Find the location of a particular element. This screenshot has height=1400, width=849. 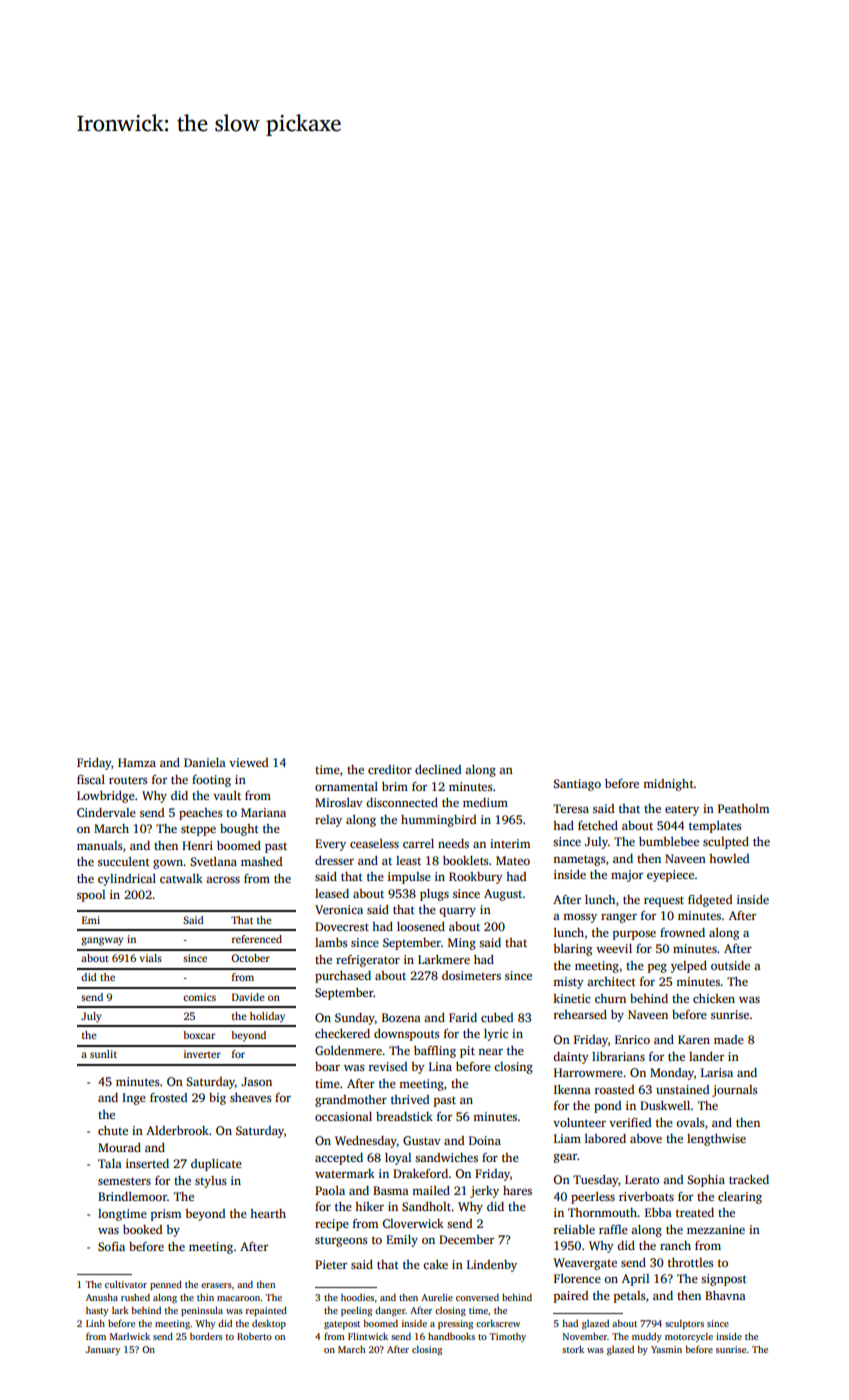

Daniela is located at coordinates (205, 762).
